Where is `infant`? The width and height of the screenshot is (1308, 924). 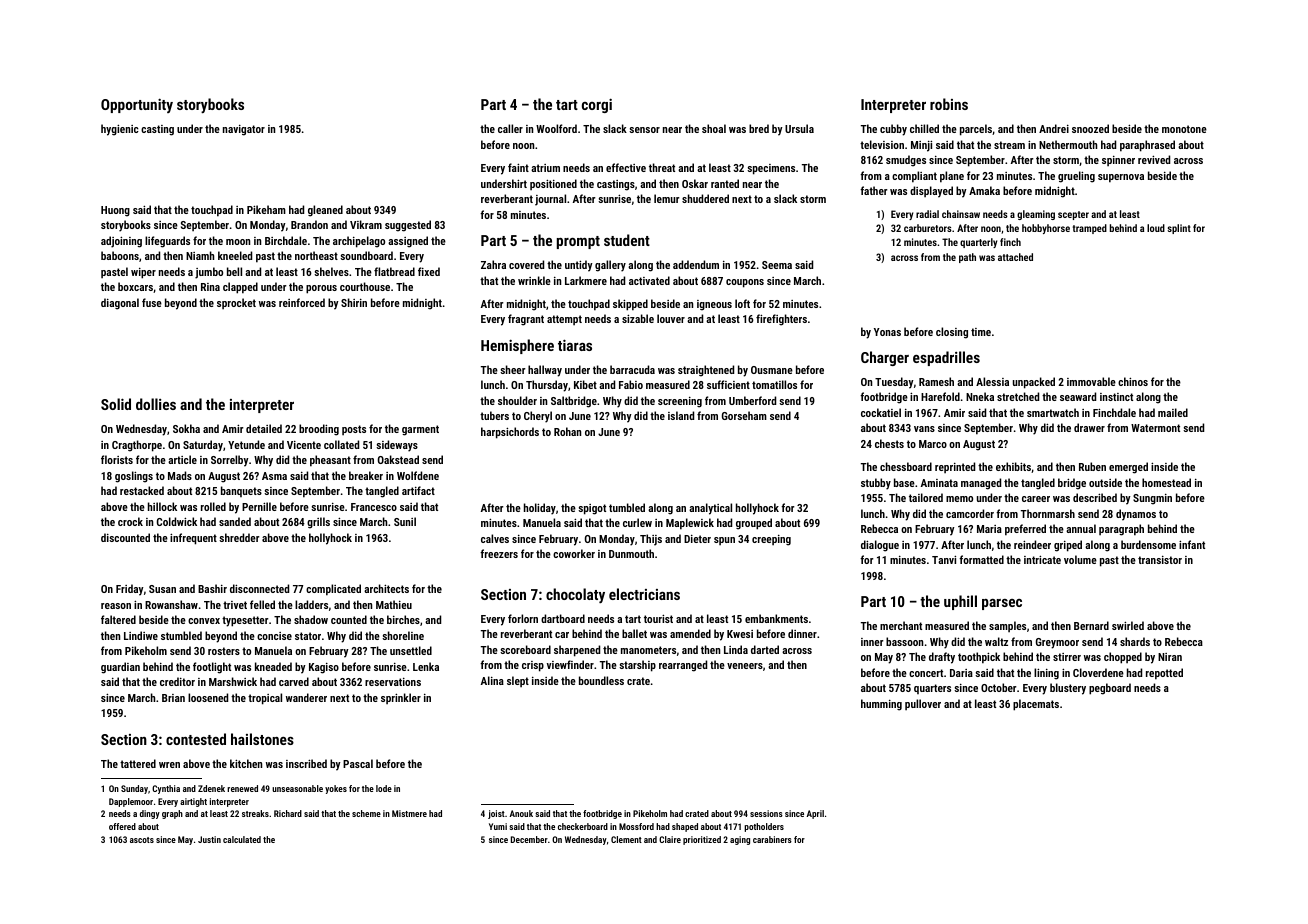
infant is located at coordinates (1192, 544).
